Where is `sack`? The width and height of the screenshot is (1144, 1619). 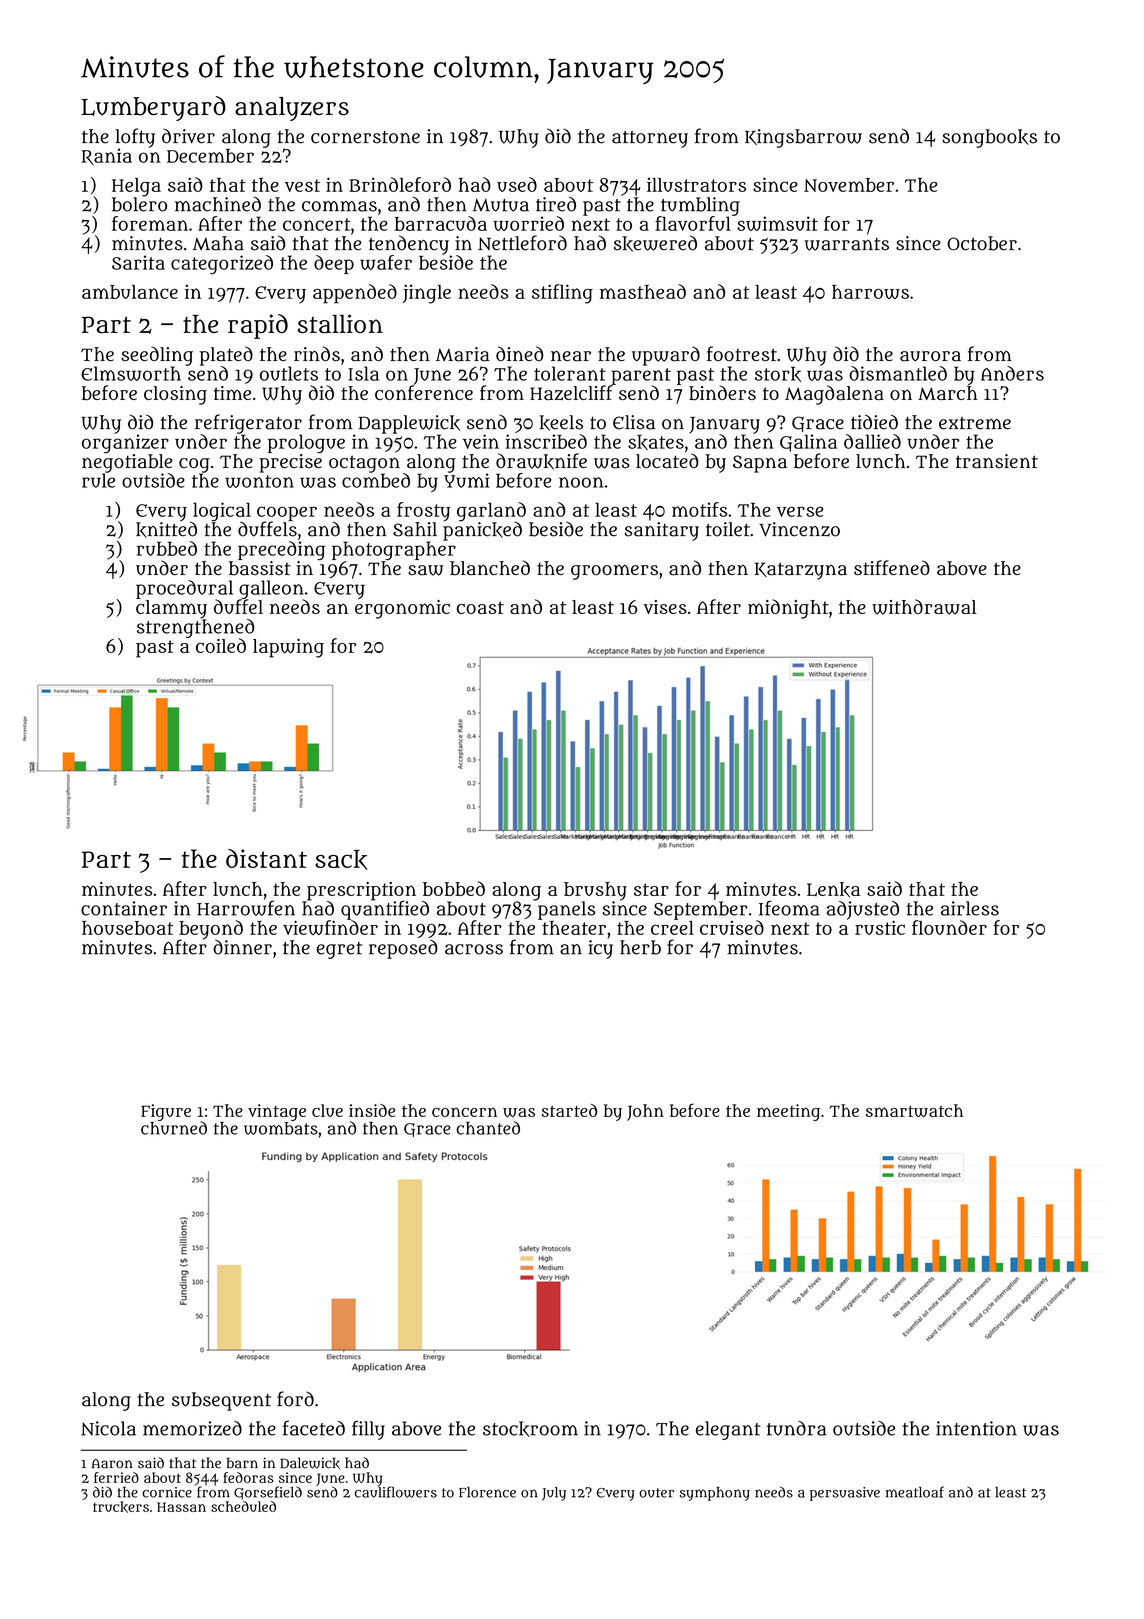
sack is located at coordinates (341, 860).
